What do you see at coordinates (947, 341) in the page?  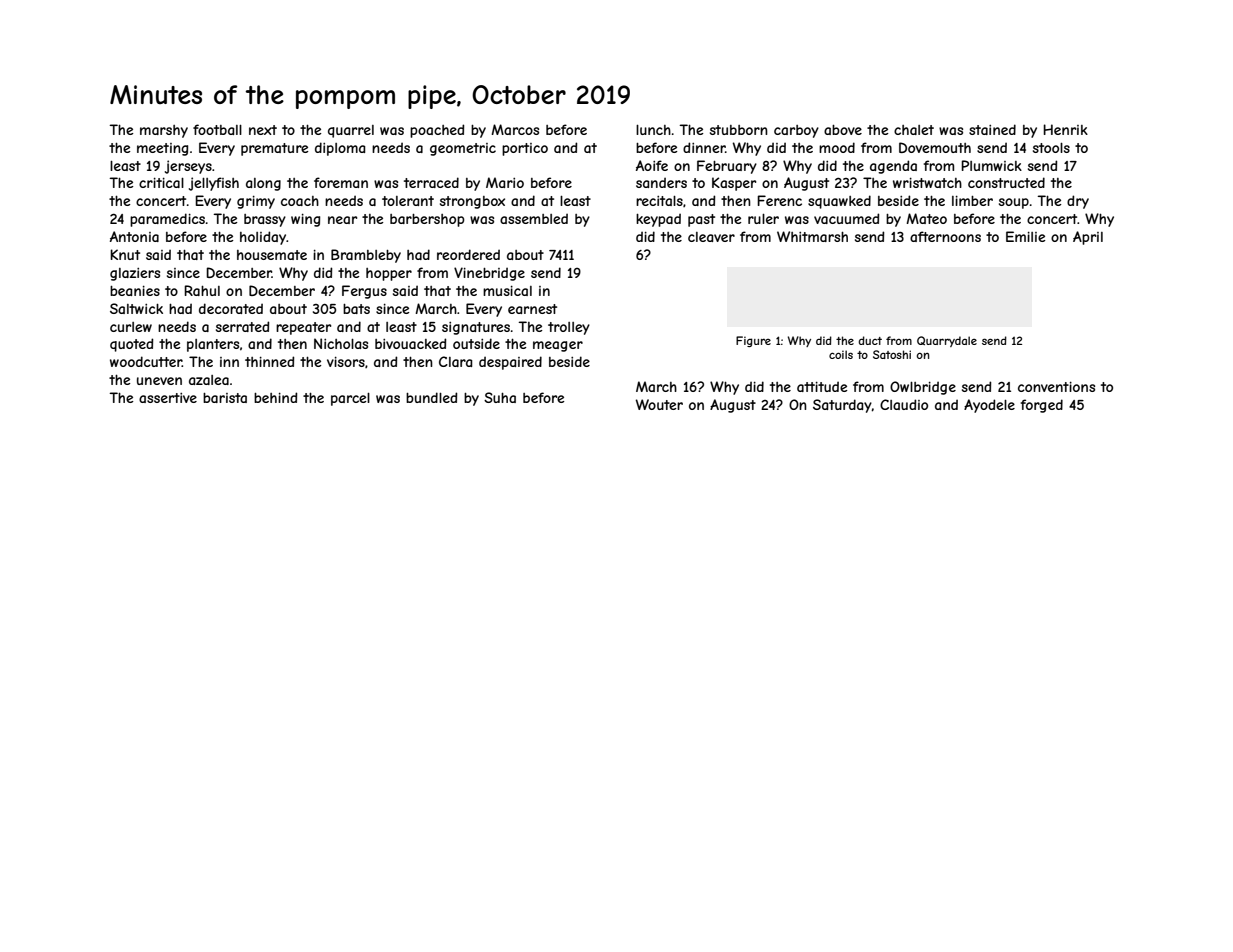 I see `Quarrydale` at bounding box center [947, 341].
